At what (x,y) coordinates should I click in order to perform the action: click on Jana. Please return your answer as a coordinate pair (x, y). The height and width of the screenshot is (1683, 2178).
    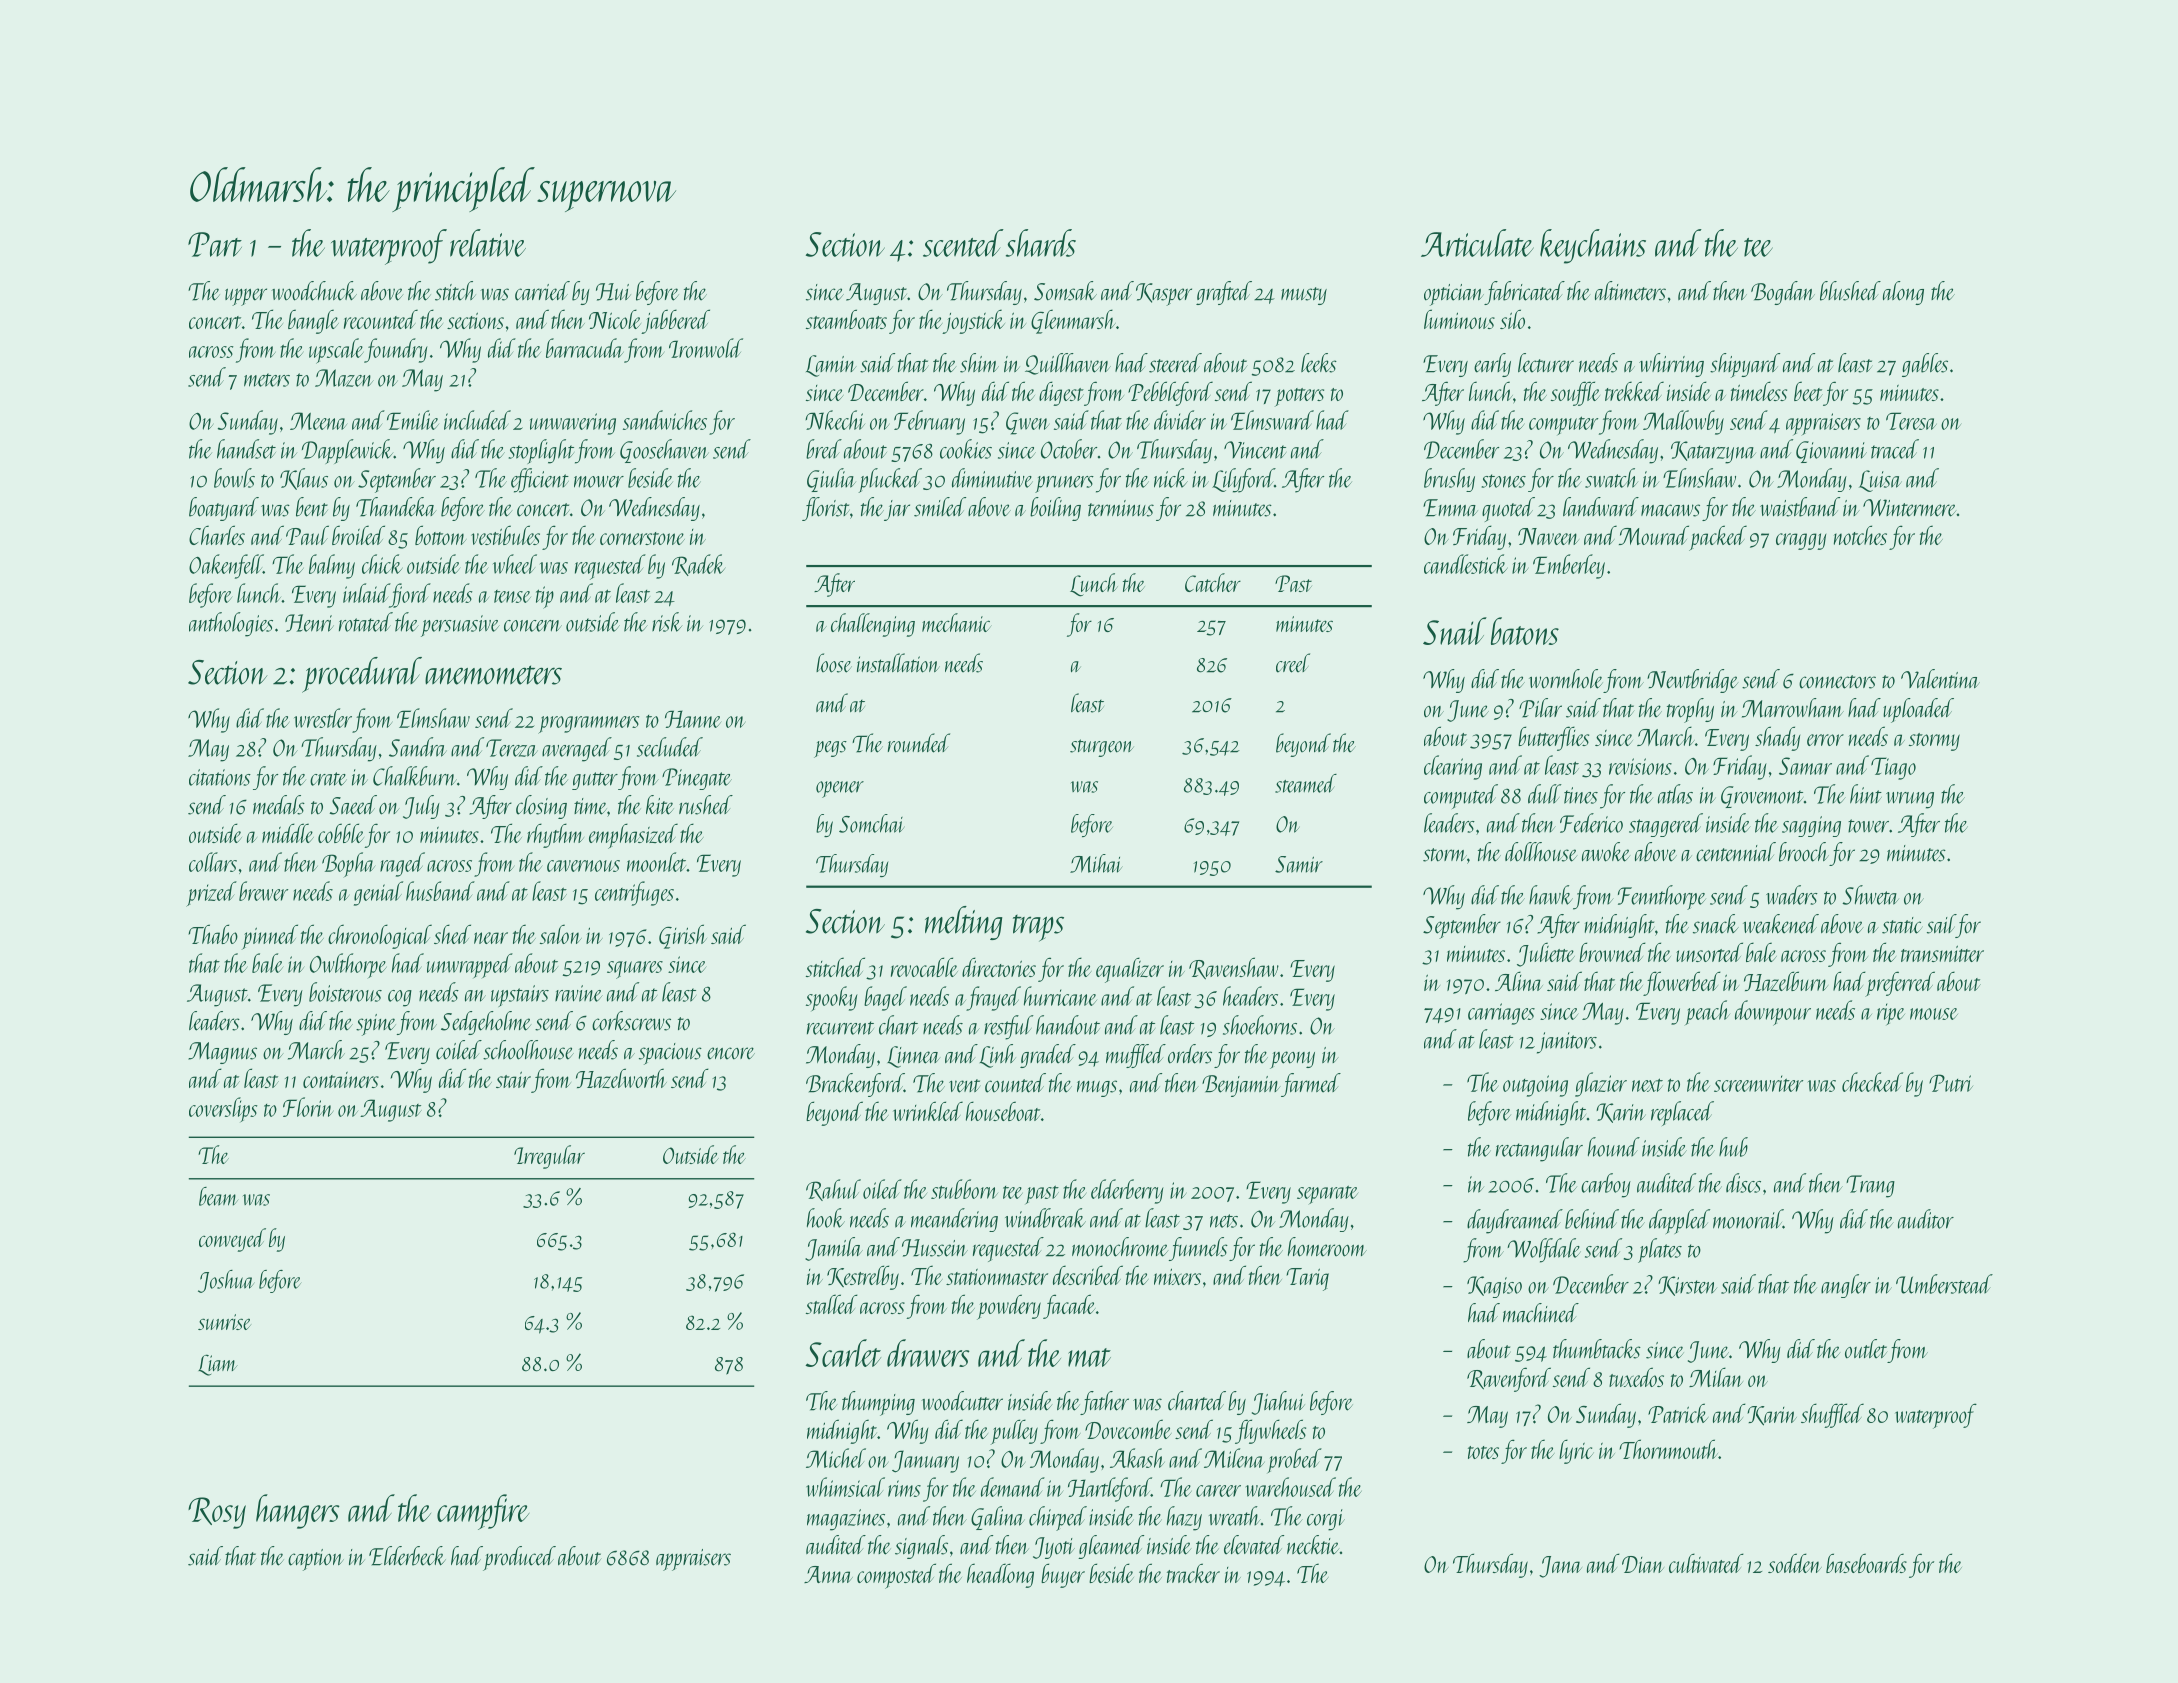
    Looking at the image, I should click on (1560, 1567).
